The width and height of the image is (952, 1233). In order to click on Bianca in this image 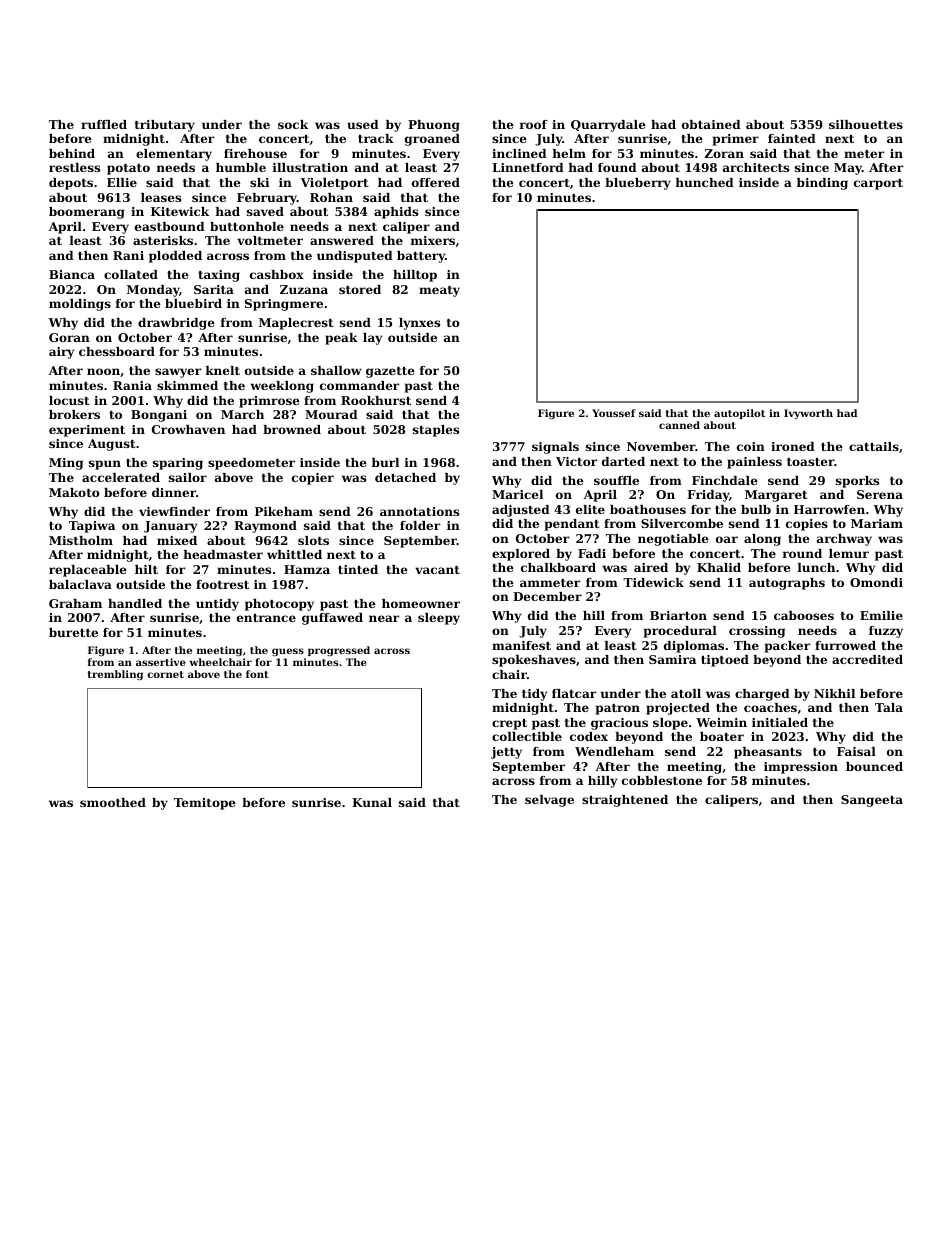, I will do `click(72, 274)`.
